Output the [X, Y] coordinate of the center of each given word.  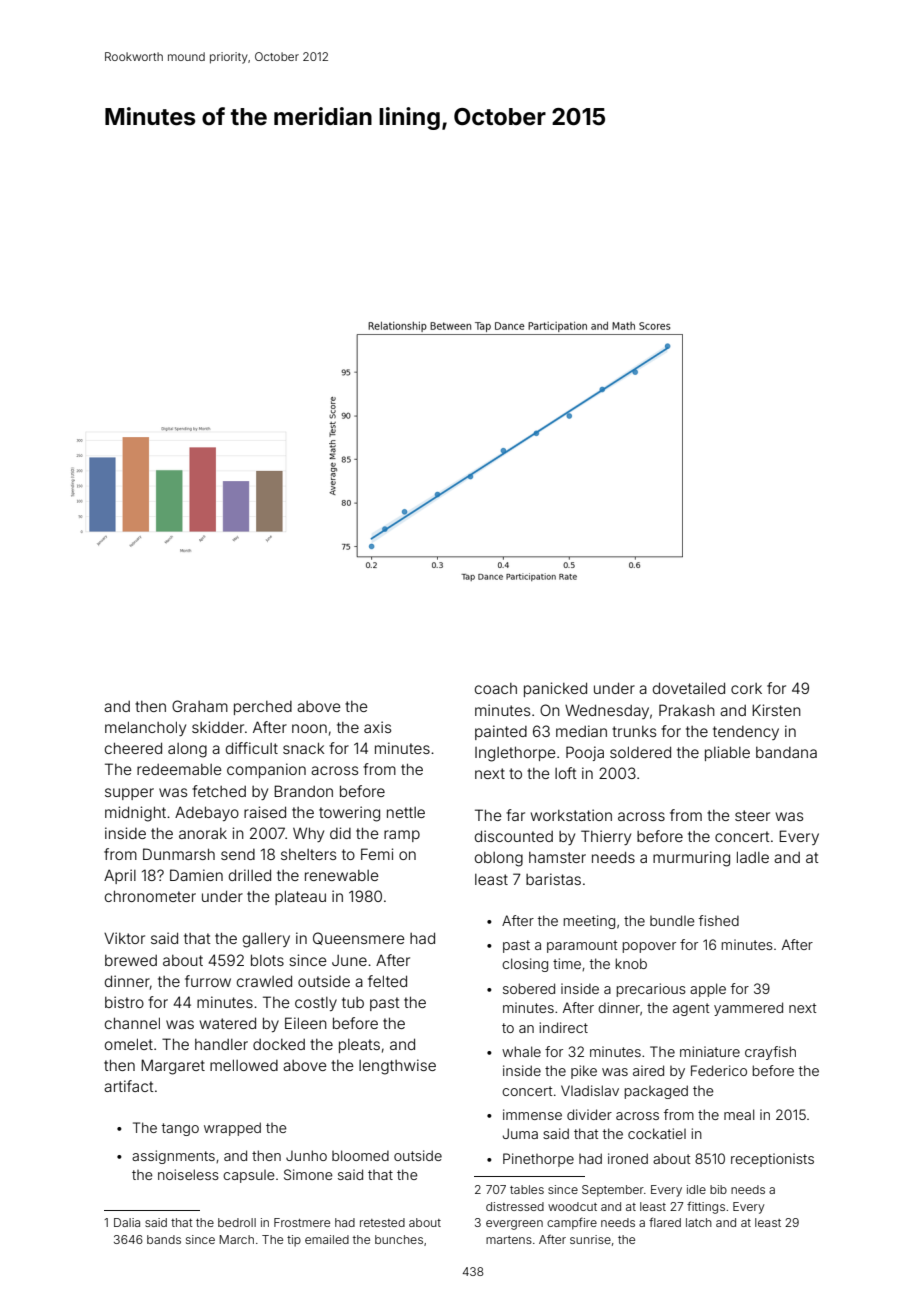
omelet [129, 1044]
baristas [553, 879]
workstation [571, 815]
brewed [131, 960]
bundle [672, 920]
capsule [249, 1176]
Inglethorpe [515, 754]
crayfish [770, 1053]
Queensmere [359, 938]
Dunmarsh [179, 854]
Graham [200, 706]
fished [719, 920]
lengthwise [397, 1067]
